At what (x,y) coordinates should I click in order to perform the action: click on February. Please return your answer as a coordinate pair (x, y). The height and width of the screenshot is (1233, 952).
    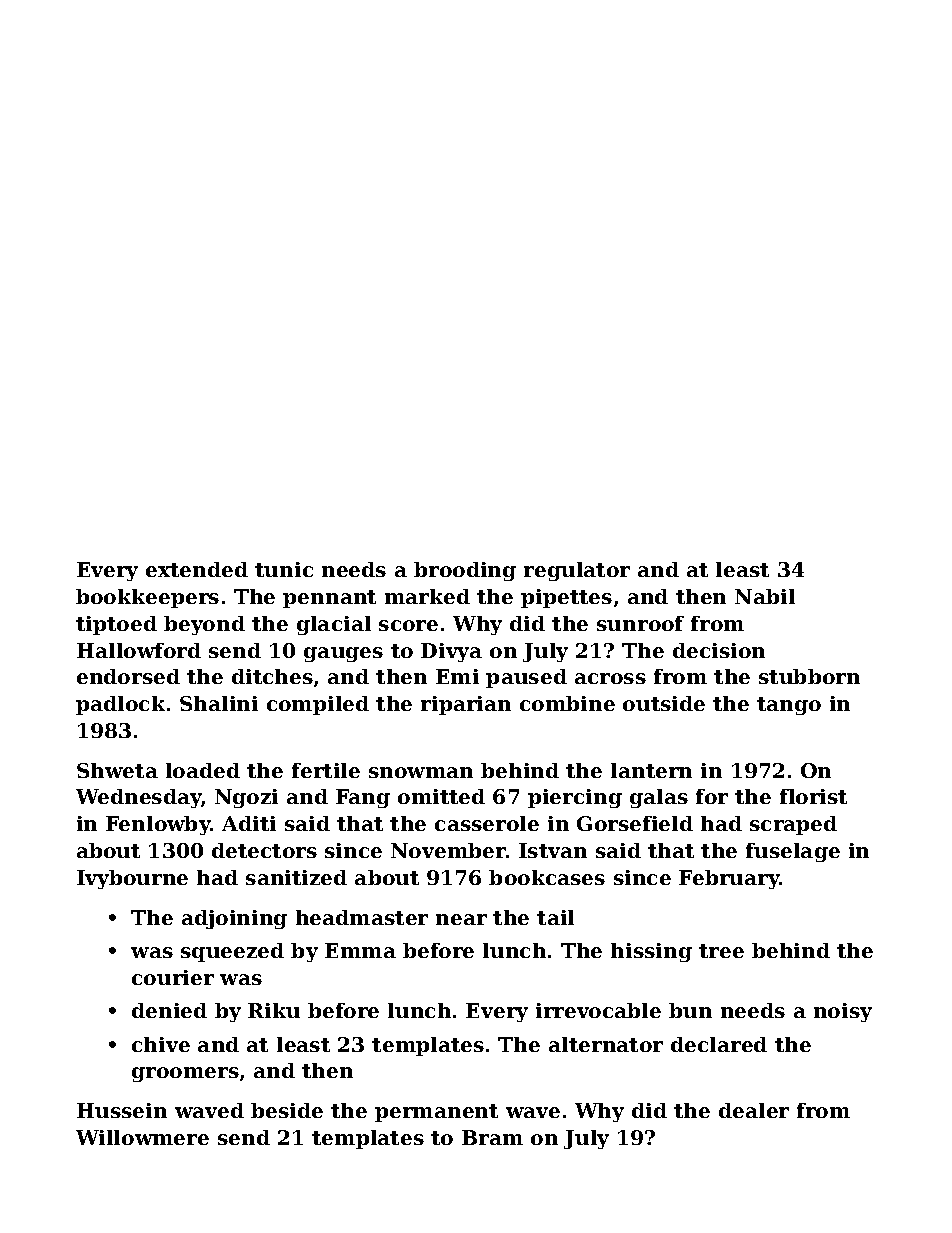
    Looking at the image, I should click on (729, 879).
